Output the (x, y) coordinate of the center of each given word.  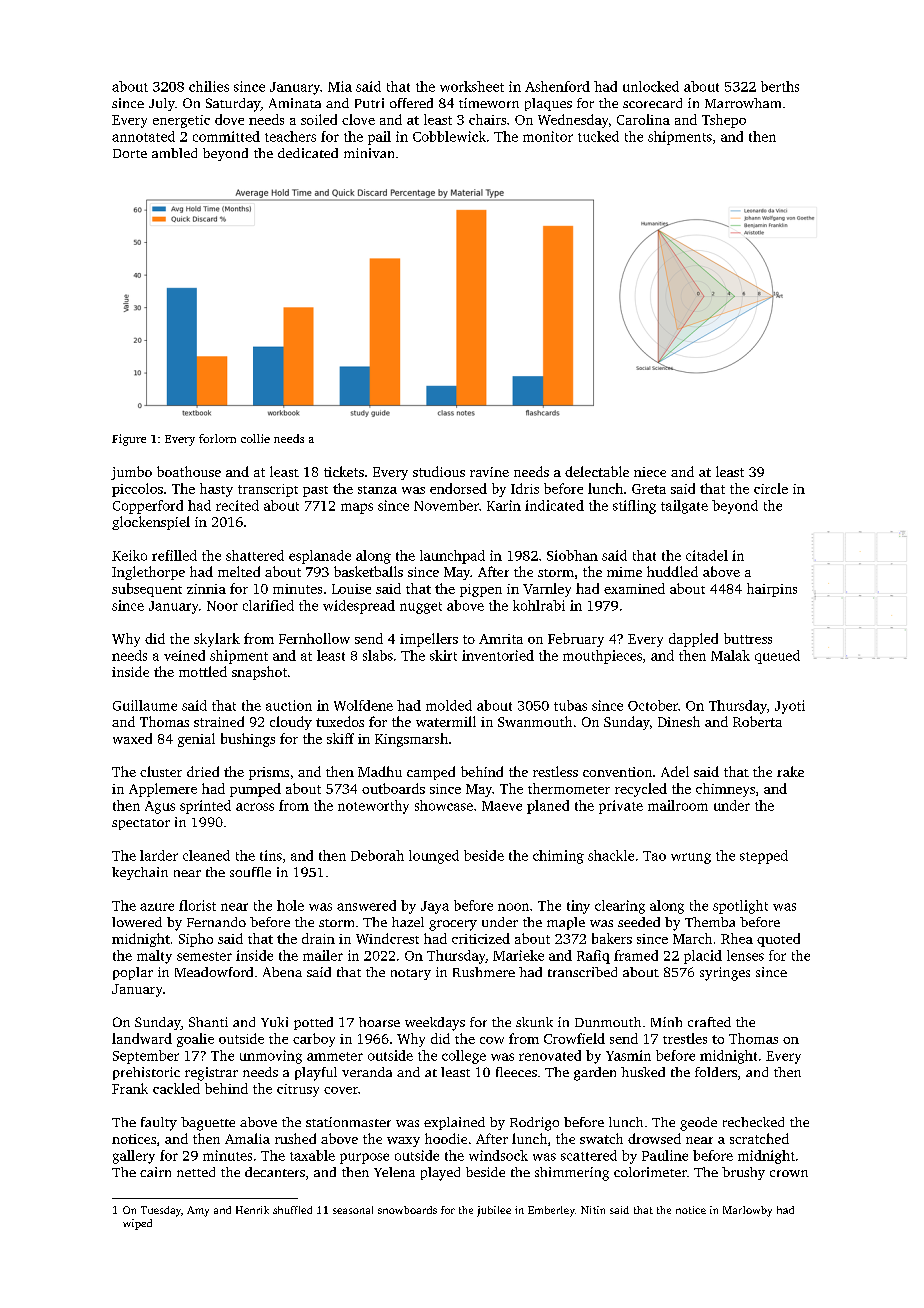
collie (255, 438)
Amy (198, 1211)
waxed (132, 738)
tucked (598, 136)
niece (650, 472)
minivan (369, 153)
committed (226, 136)
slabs (378, 655)
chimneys (725, 790)
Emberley (551, 1211)
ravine (489, 472)
